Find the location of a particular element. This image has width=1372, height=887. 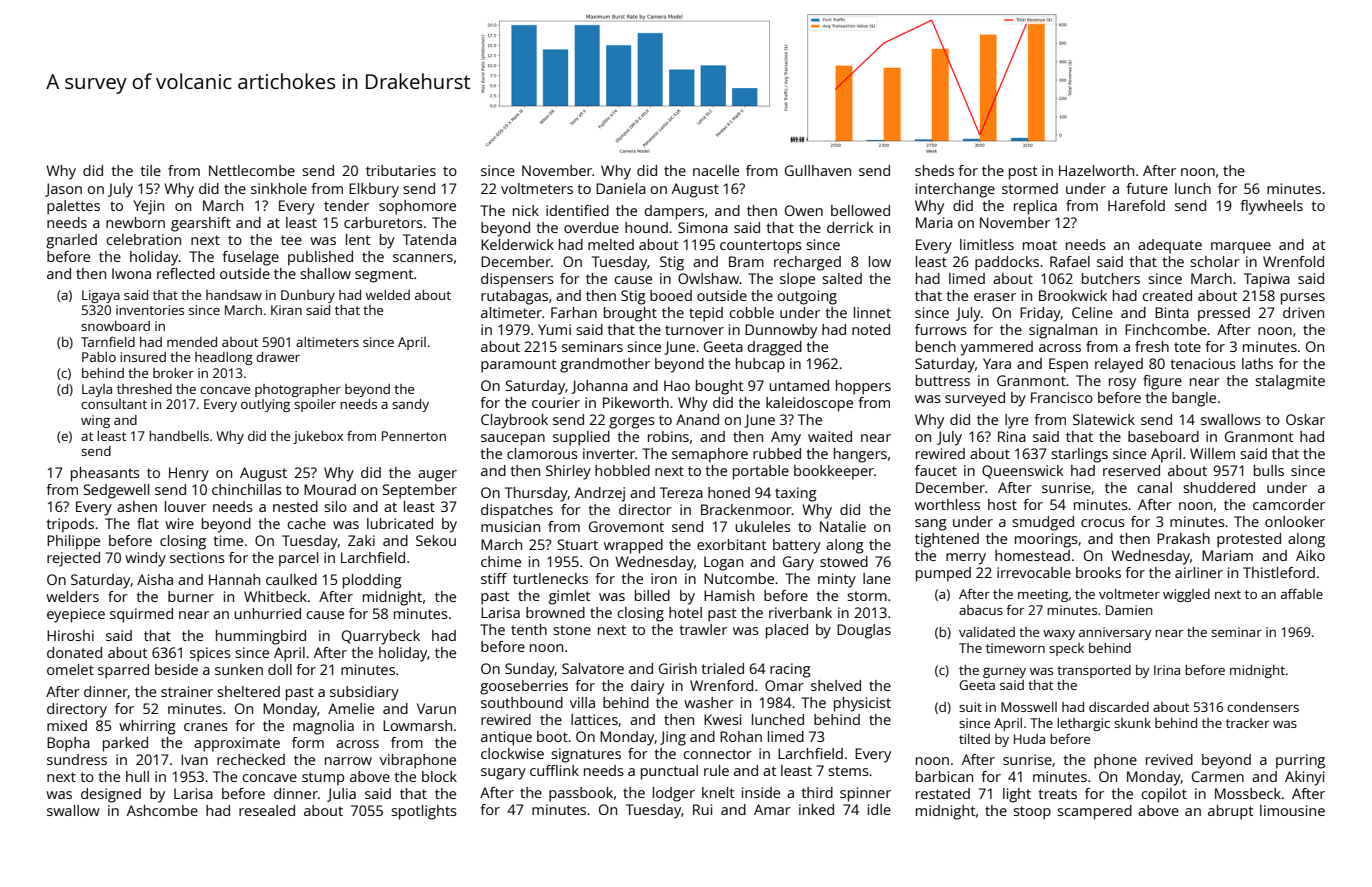

Oskar is located at coordinates (1305, 419).
